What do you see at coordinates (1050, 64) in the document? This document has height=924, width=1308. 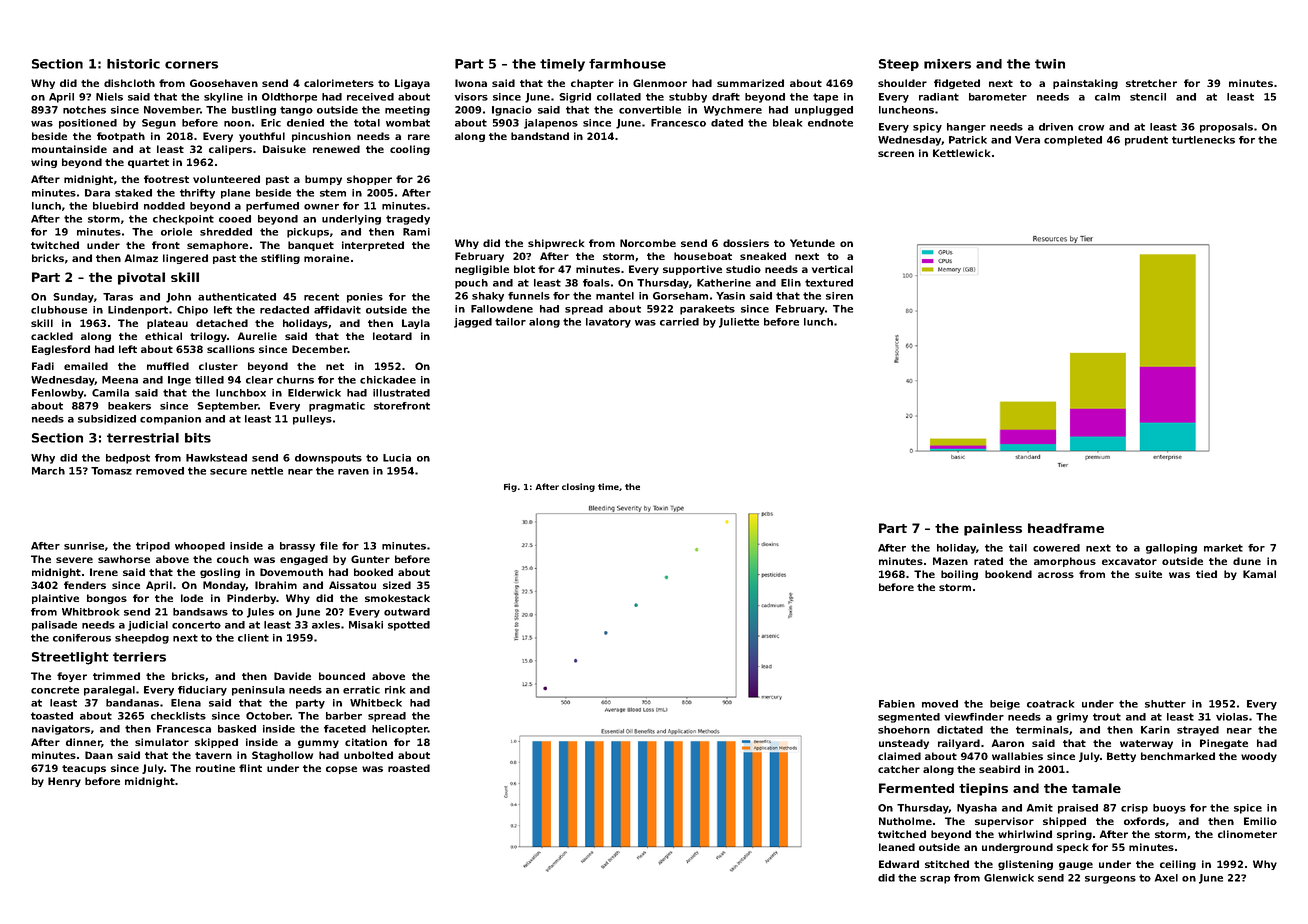 I see `twin` at bounding box center [1050, 64].
